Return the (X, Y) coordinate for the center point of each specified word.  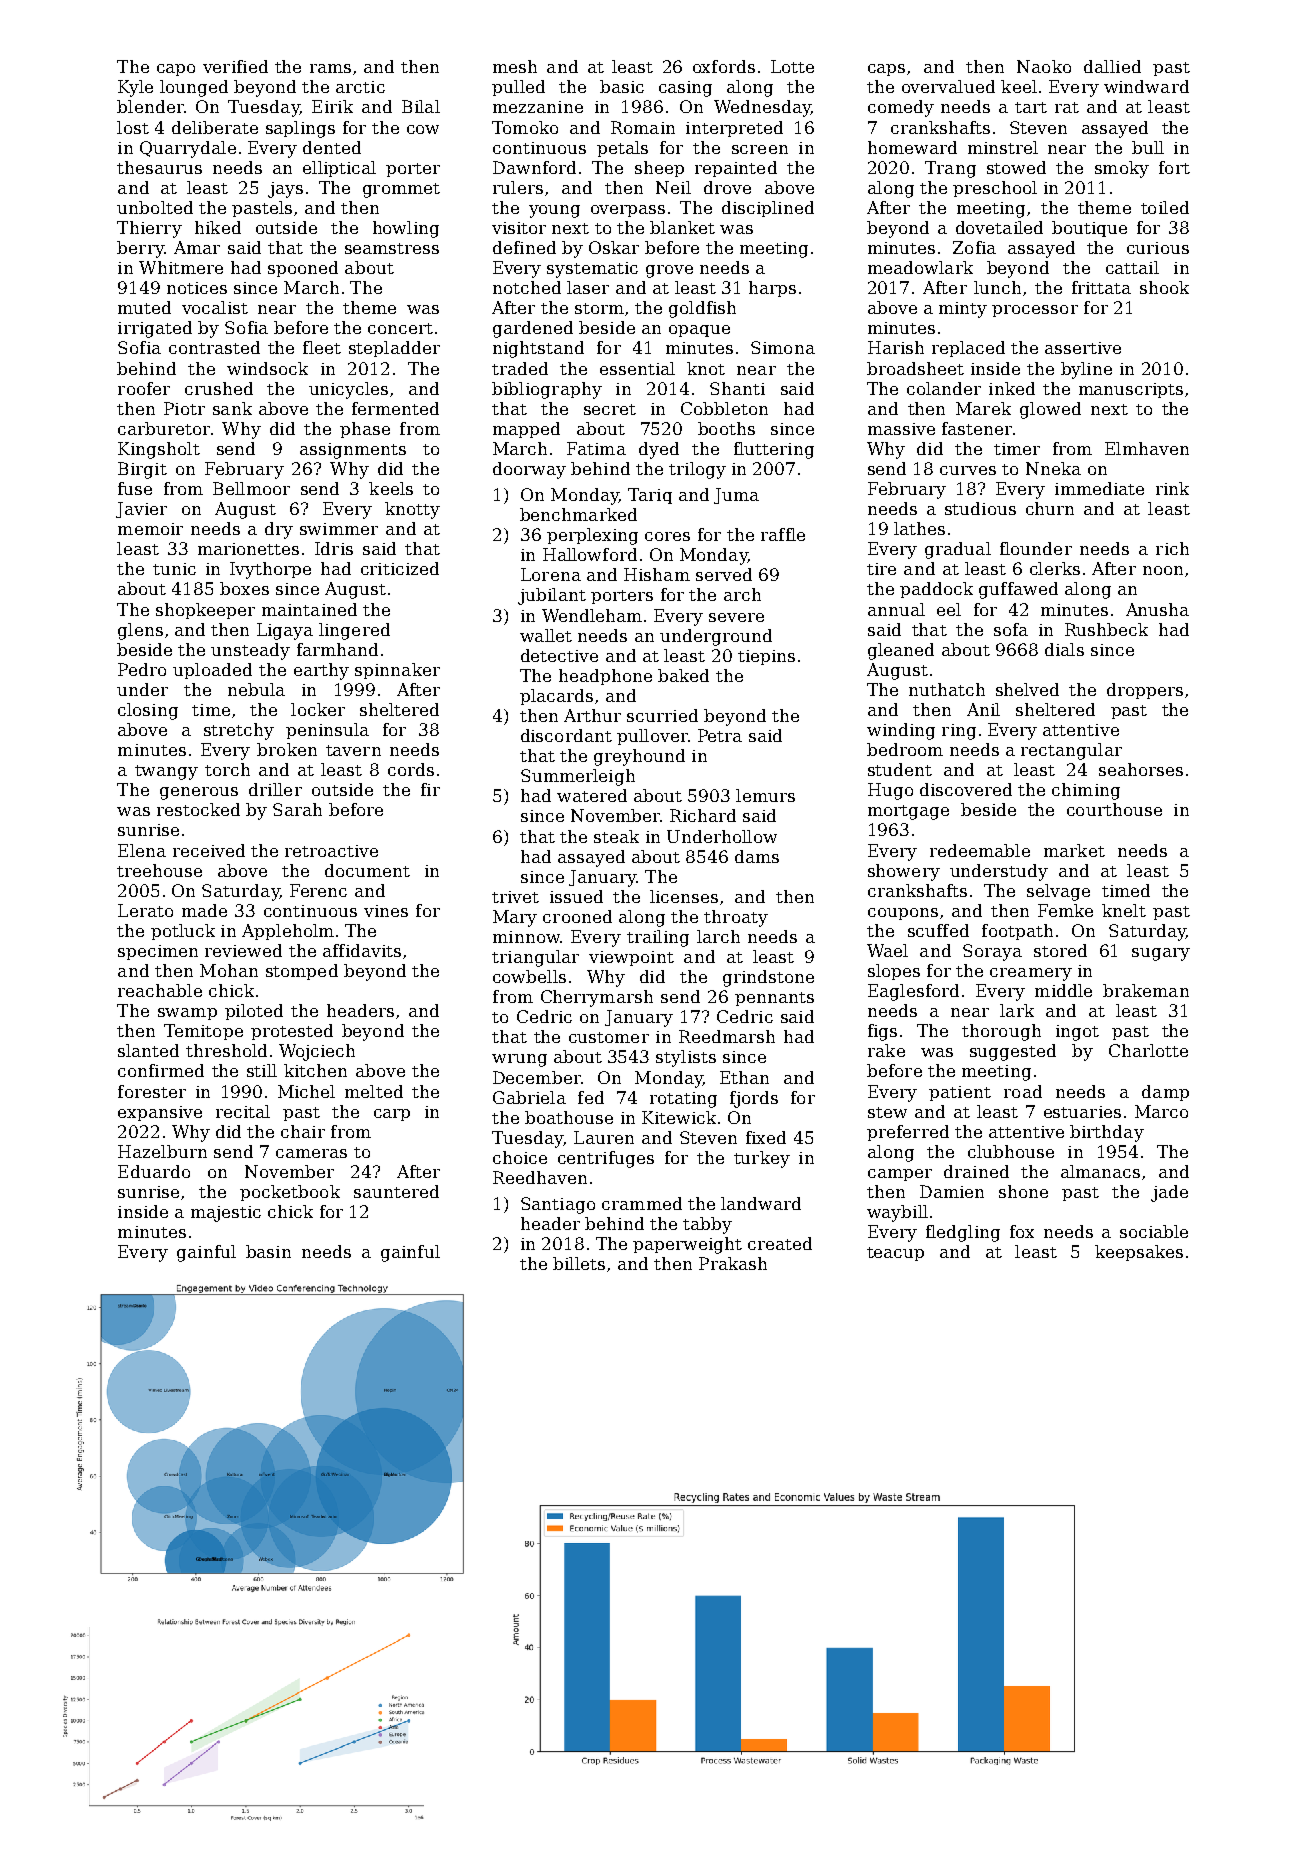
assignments (353, 451)
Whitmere (181, 267)
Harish (896, 347)
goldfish (702, 309)
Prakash (733, 1263)
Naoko (1044, 66)
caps (886, 70)
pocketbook (290, 1193)
